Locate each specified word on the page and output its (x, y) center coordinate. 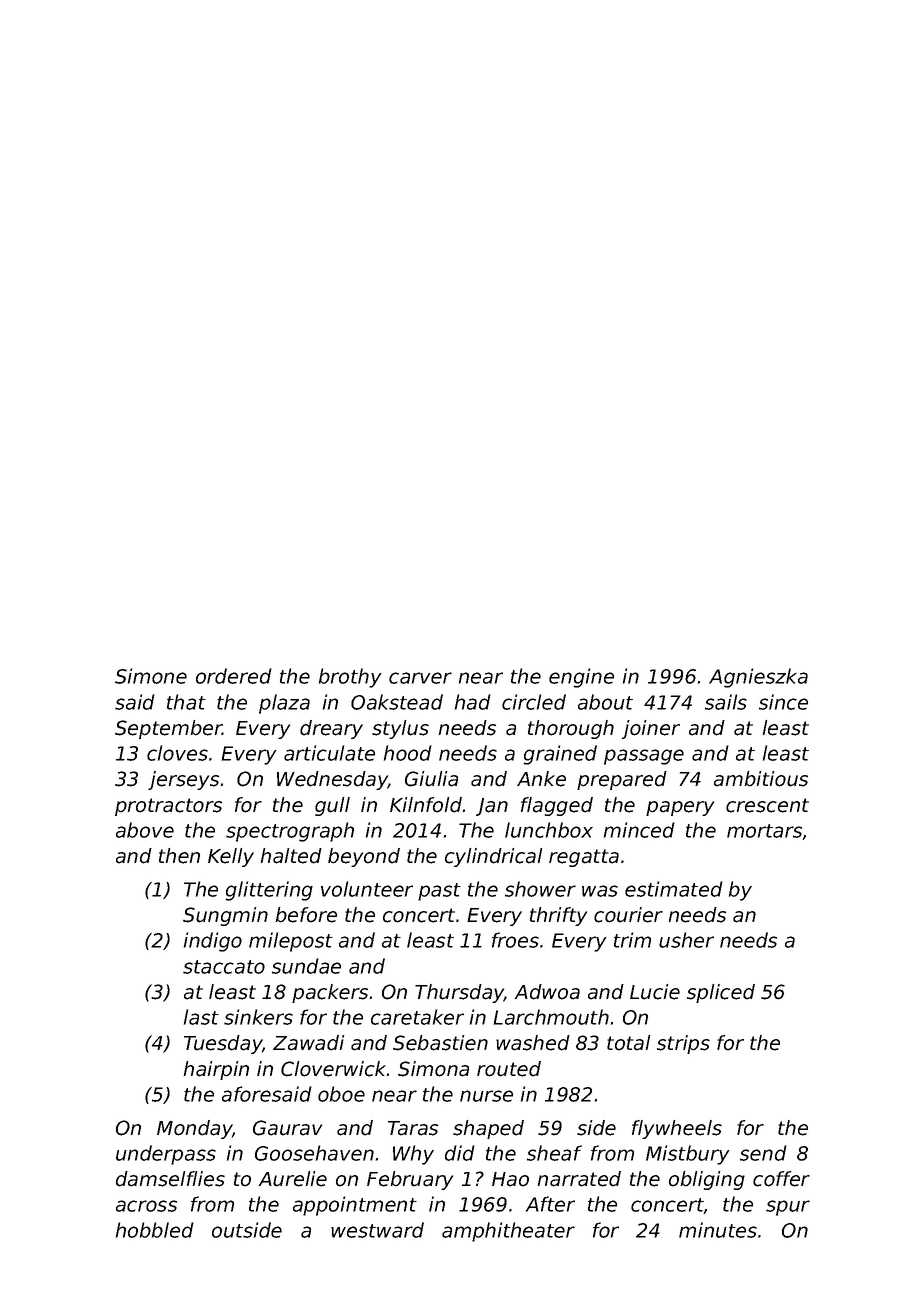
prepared (622, 780)
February (410, 1180)
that (186, 702)
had (473, 702)
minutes (718, 1230)
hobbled (155, 1230)
